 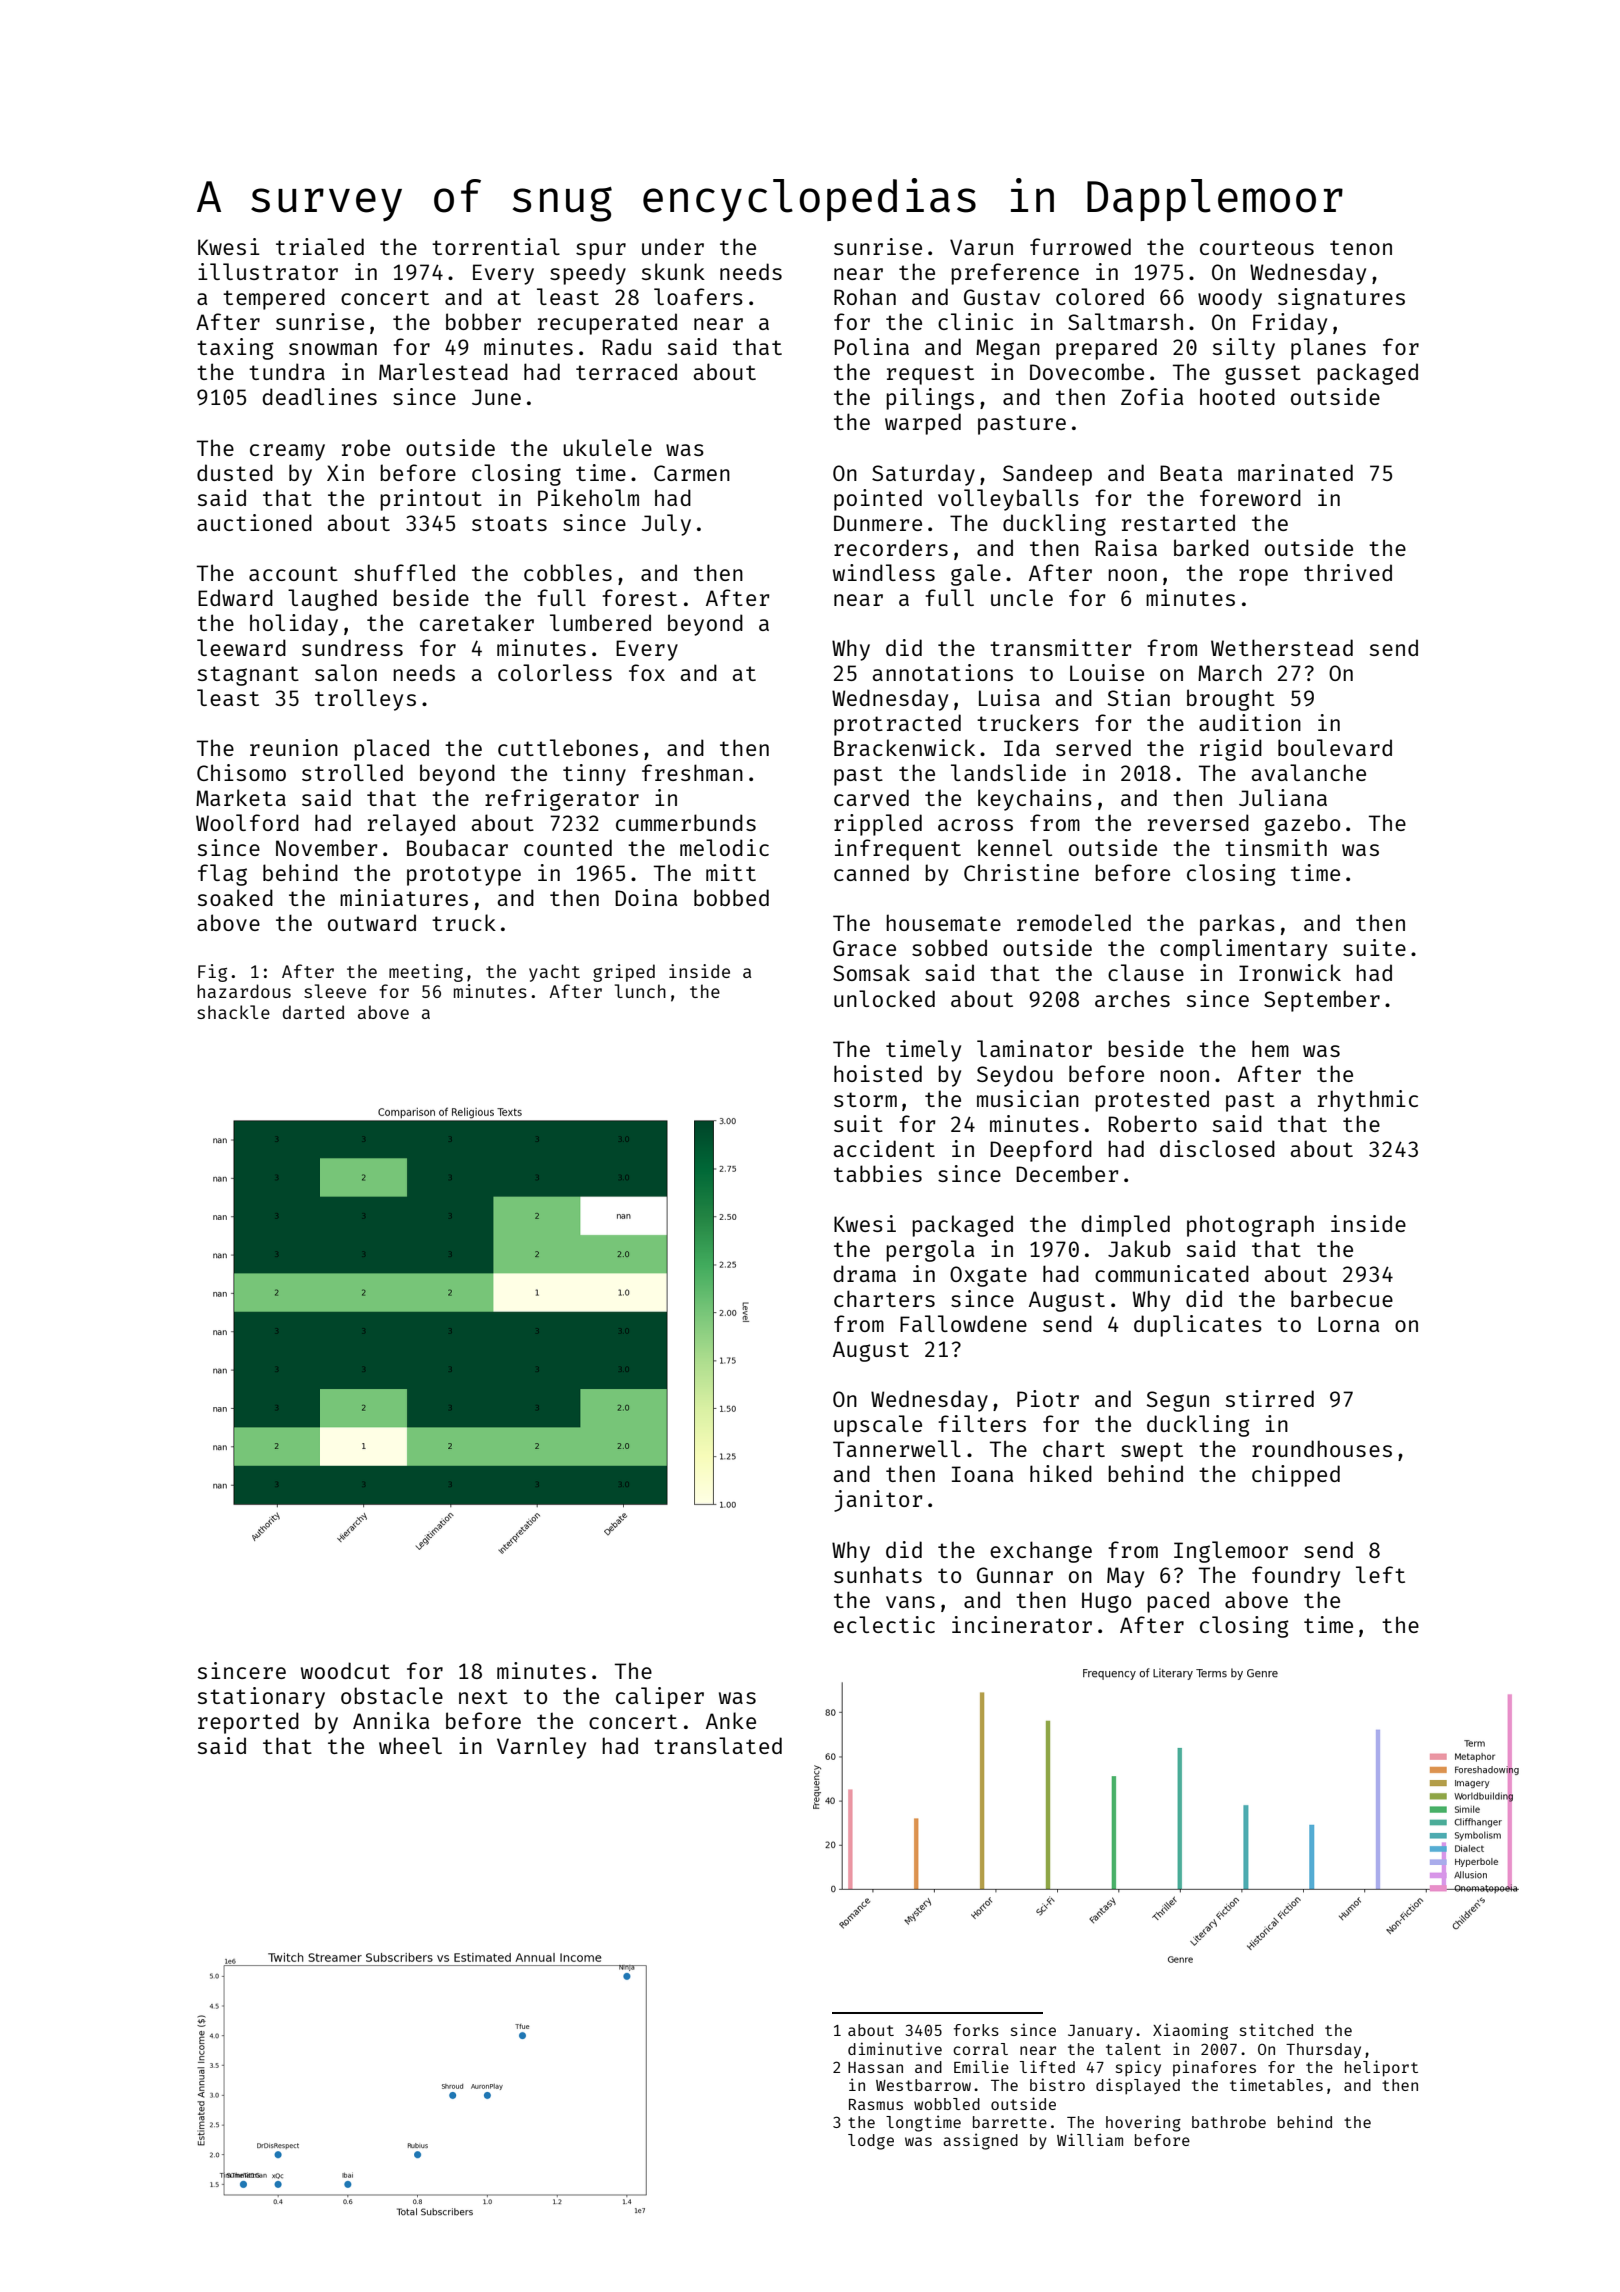 I want to click on illustrator, so click(x=268, y=271).
